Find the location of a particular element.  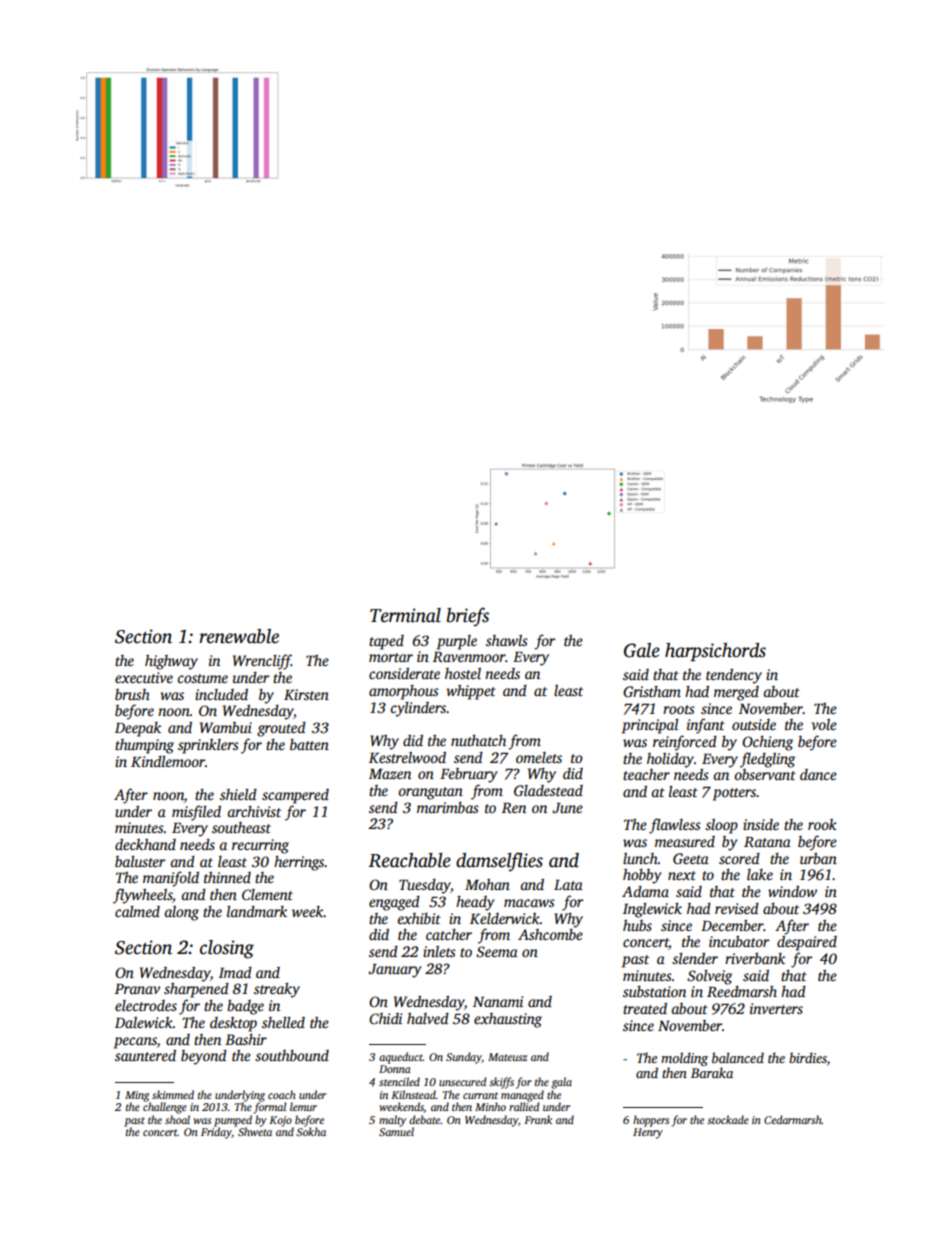

fledgling is located at coordinates (767, 760).
